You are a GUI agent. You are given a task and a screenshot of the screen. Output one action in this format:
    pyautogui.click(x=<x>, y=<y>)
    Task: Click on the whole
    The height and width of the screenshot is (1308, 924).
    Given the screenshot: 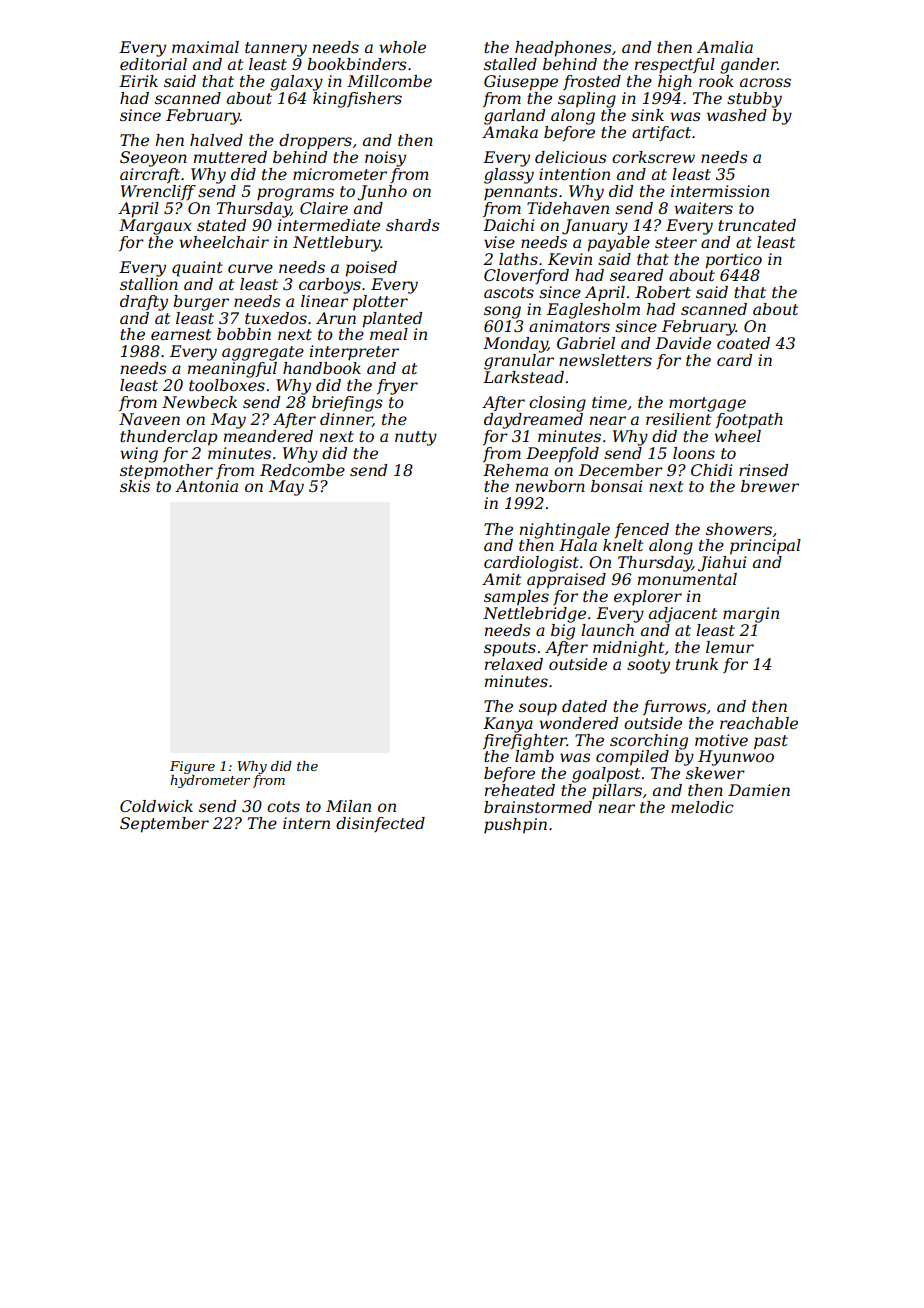 What is the action you would take?
    pyautogui.click(x=402, y=47)
